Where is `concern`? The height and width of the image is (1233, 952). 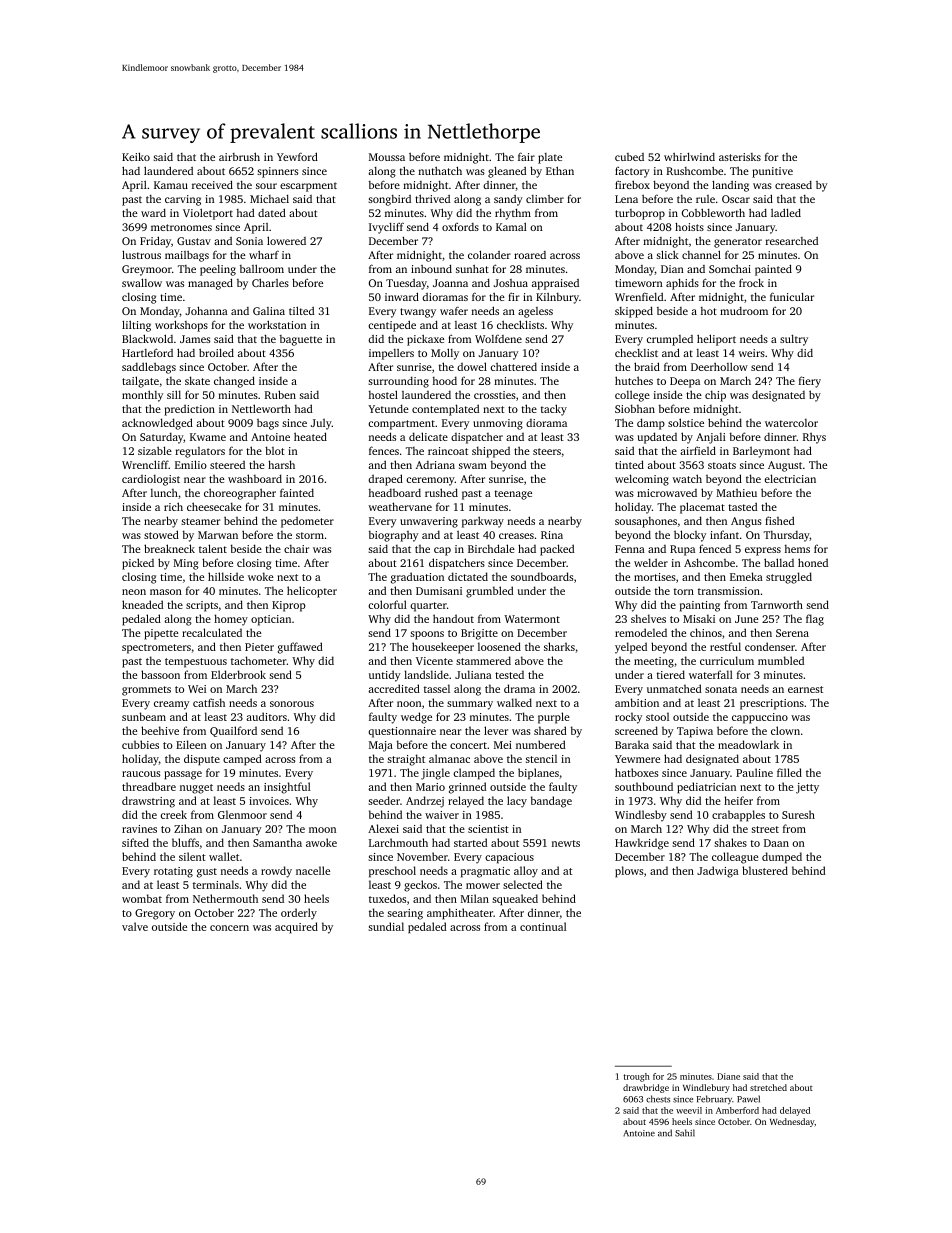
concern is located at coordinates (229, 928).
